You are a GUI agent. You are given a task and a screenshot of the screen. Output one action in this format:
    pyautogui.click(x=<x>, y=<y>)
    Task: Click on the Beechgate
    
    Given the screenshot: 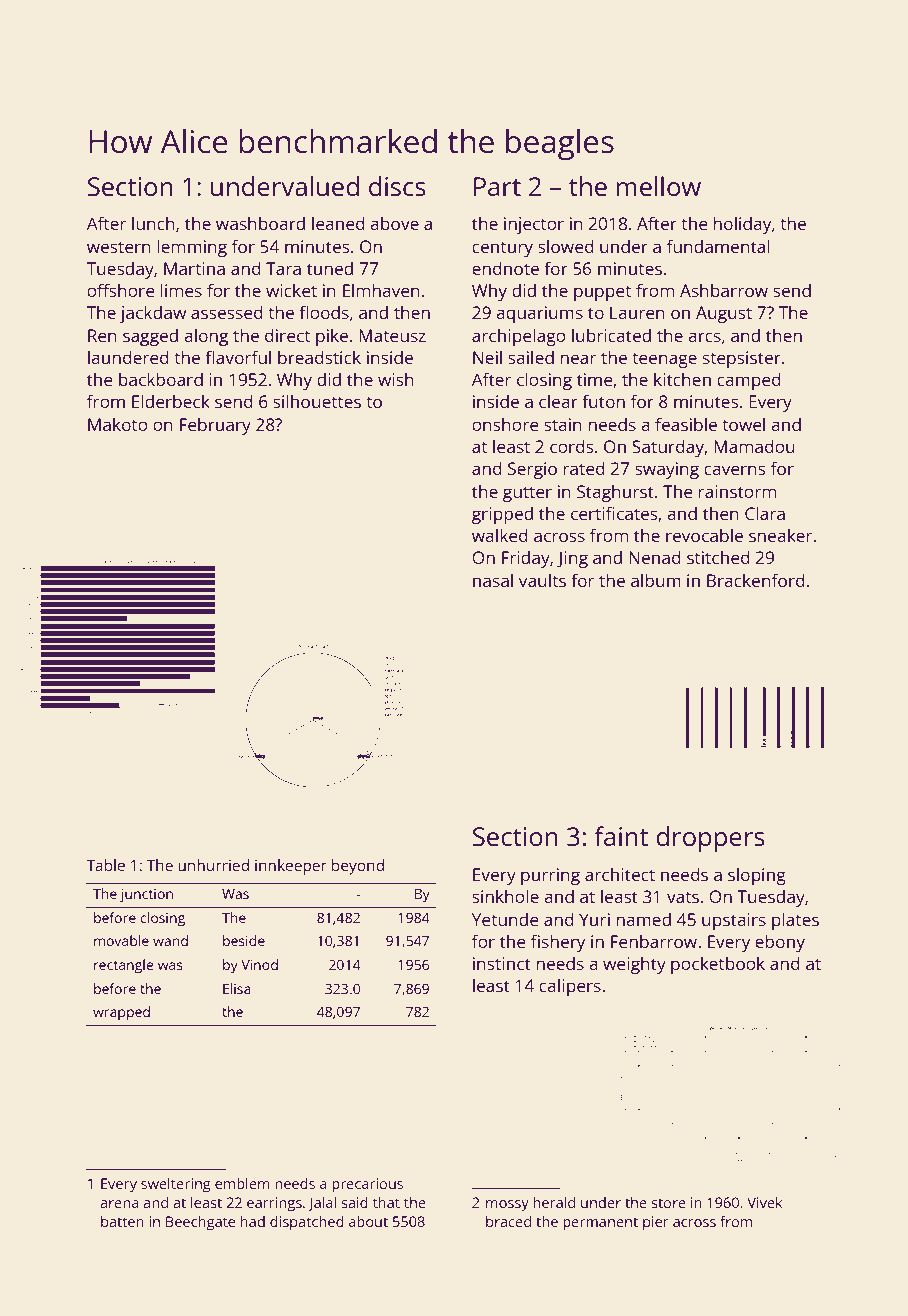 What is the action you would take?
    pyautogui.click(x=200, y=1223)
